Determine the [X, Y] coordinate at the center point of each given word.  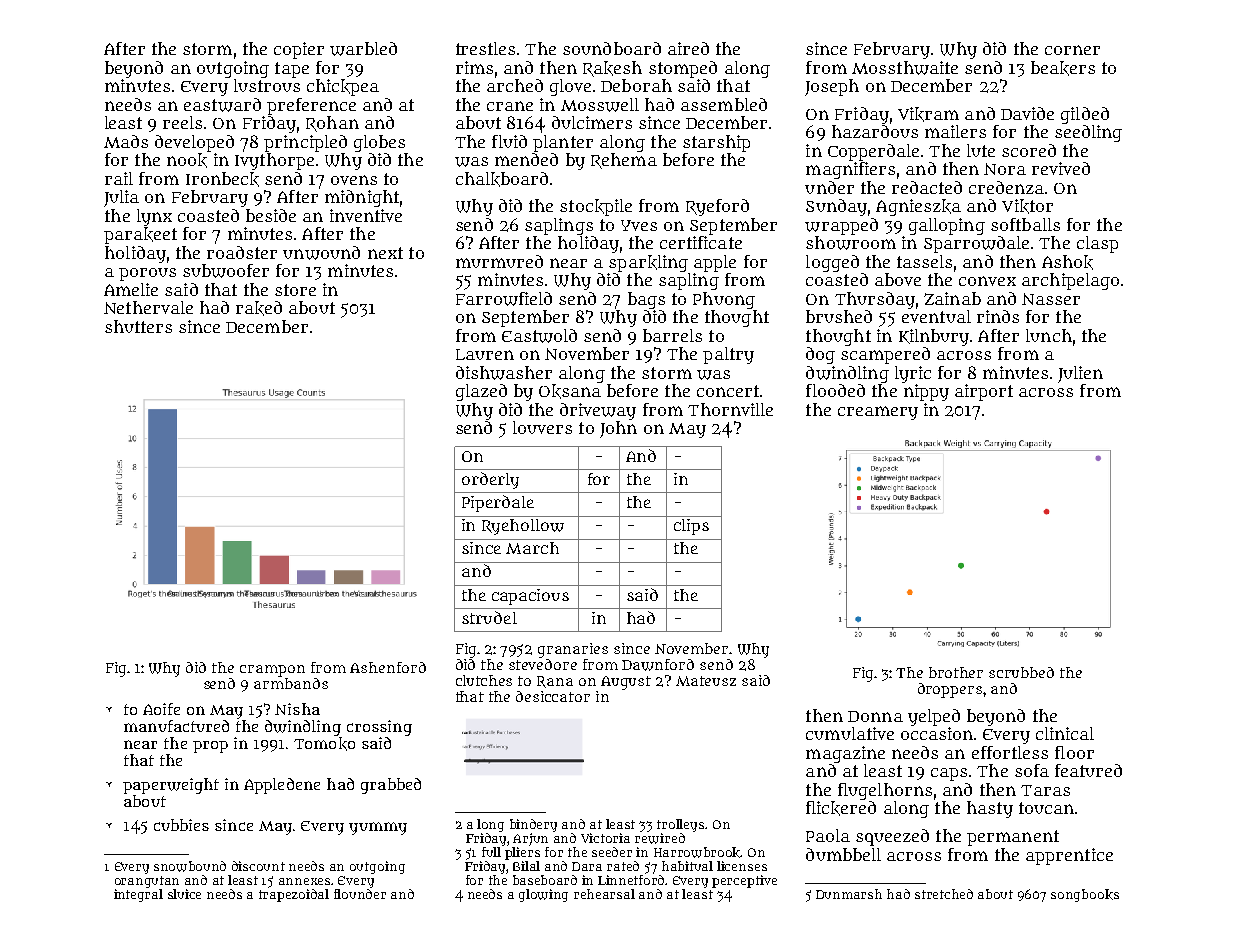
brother [956, 672]
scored [1029, 150]
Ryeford [717, 207]
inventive [366, 215]
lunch [1049, 335]
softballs [1025, 224]
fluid [509, 141]
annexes [305, 881]
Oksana [570, 391]
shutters [138, 326]
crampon [272, 671]
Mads [126, 141]
